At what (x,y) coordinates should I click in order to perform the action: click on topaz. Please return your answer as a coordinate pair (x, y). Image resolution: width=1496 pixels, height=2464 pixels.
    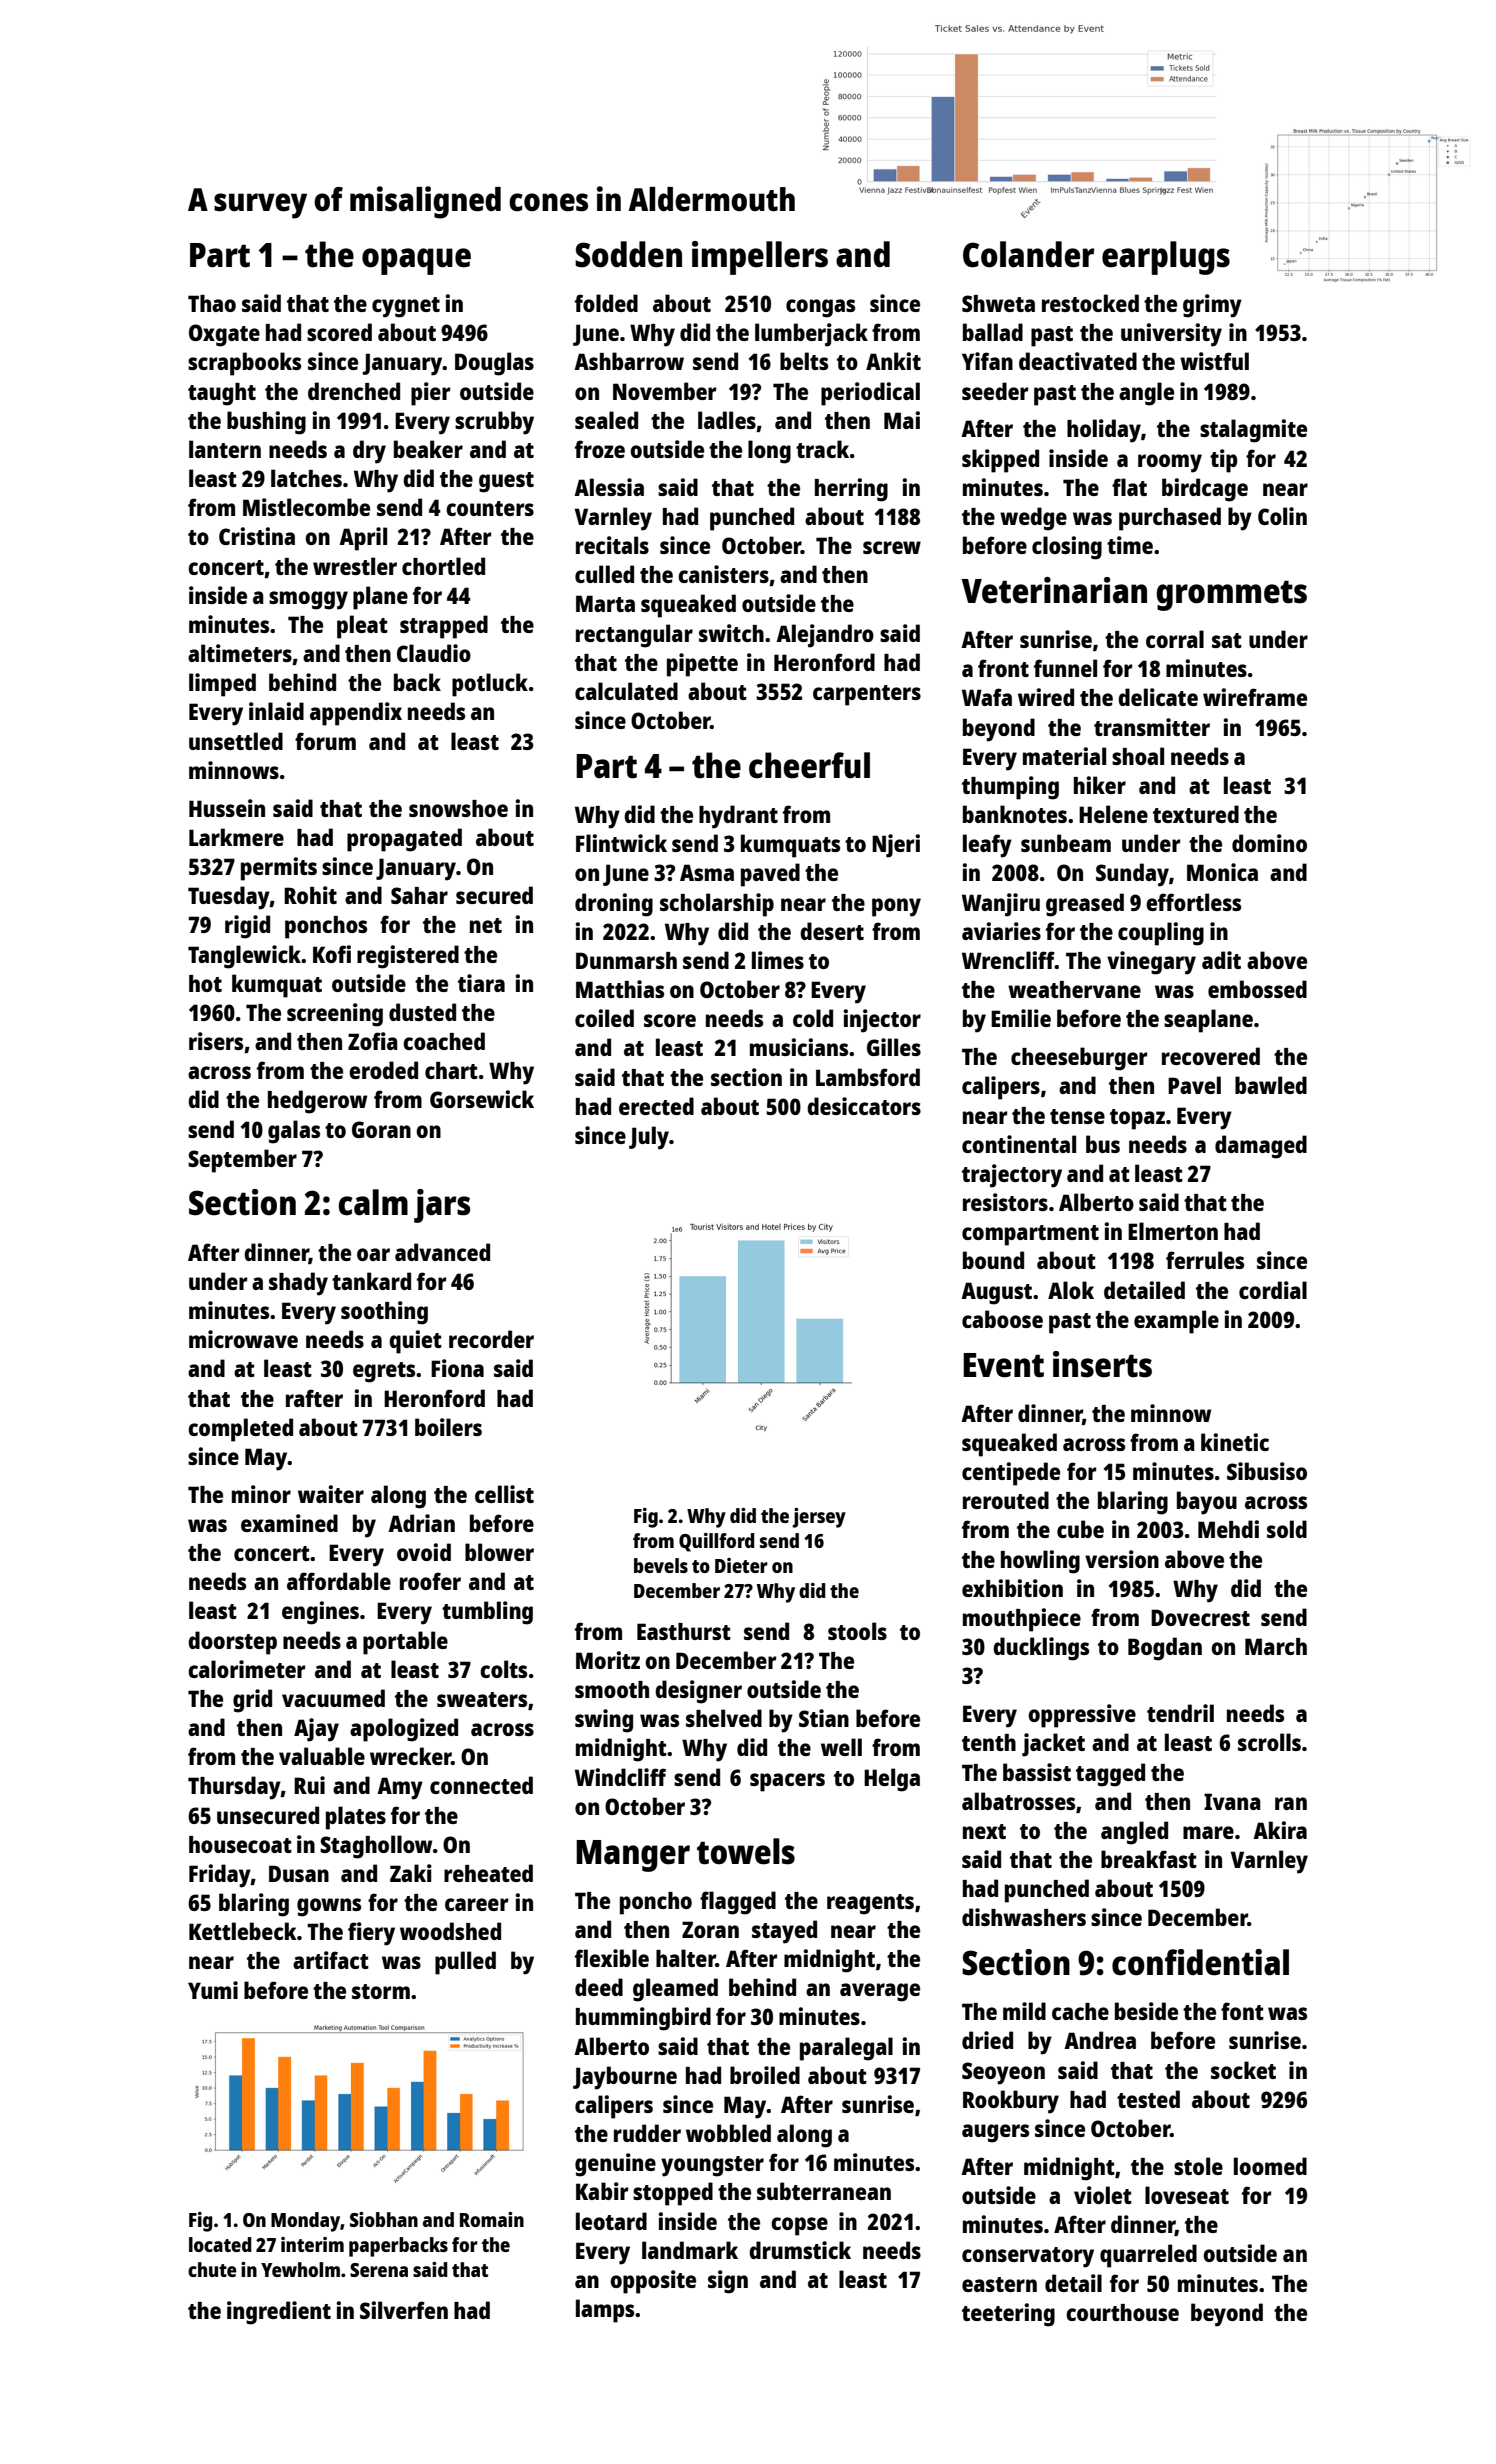
    Looking at the image, I should click on (1137, 1119).
